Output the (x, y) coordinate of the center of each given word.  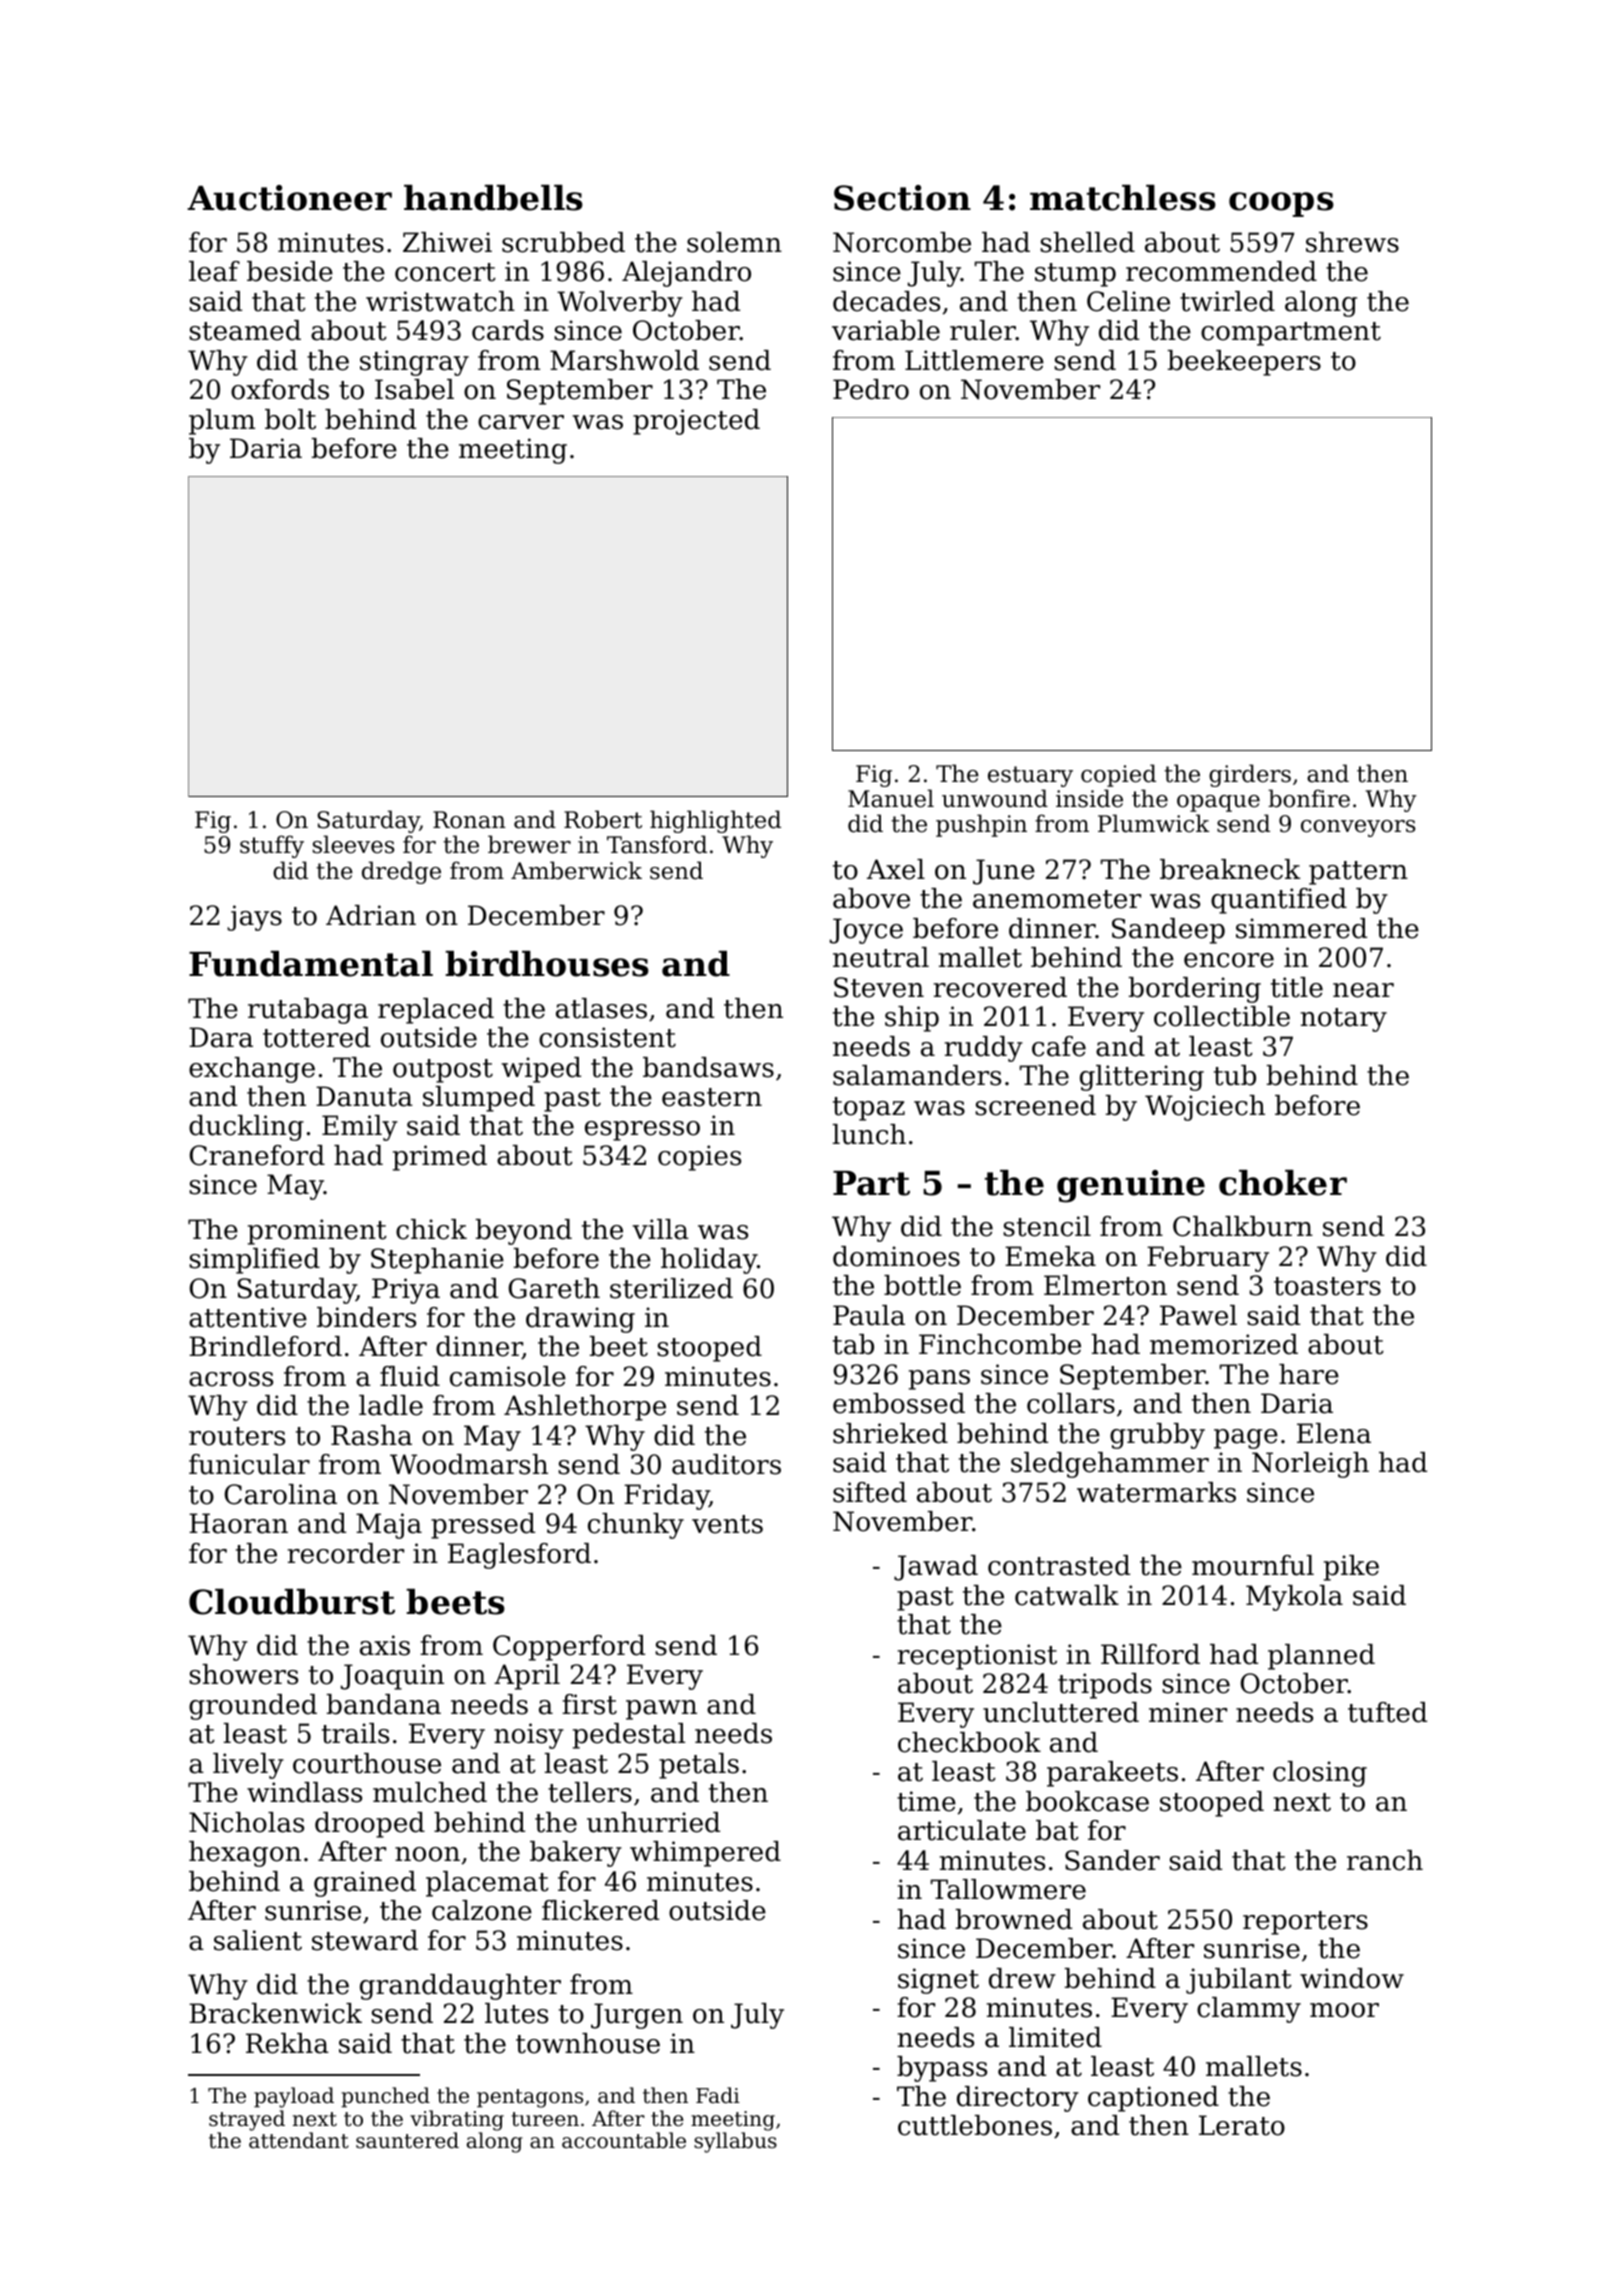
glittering (1142, 1078)
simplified (254, 1261)
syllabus (735, 2142)
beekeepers (1244, 363)
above (871, 898)
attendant (299, 2140)
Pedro (871, 389)
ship (912, 1019)
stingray (414, 363)
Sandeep (1168, 931)
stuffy (272, 846)
